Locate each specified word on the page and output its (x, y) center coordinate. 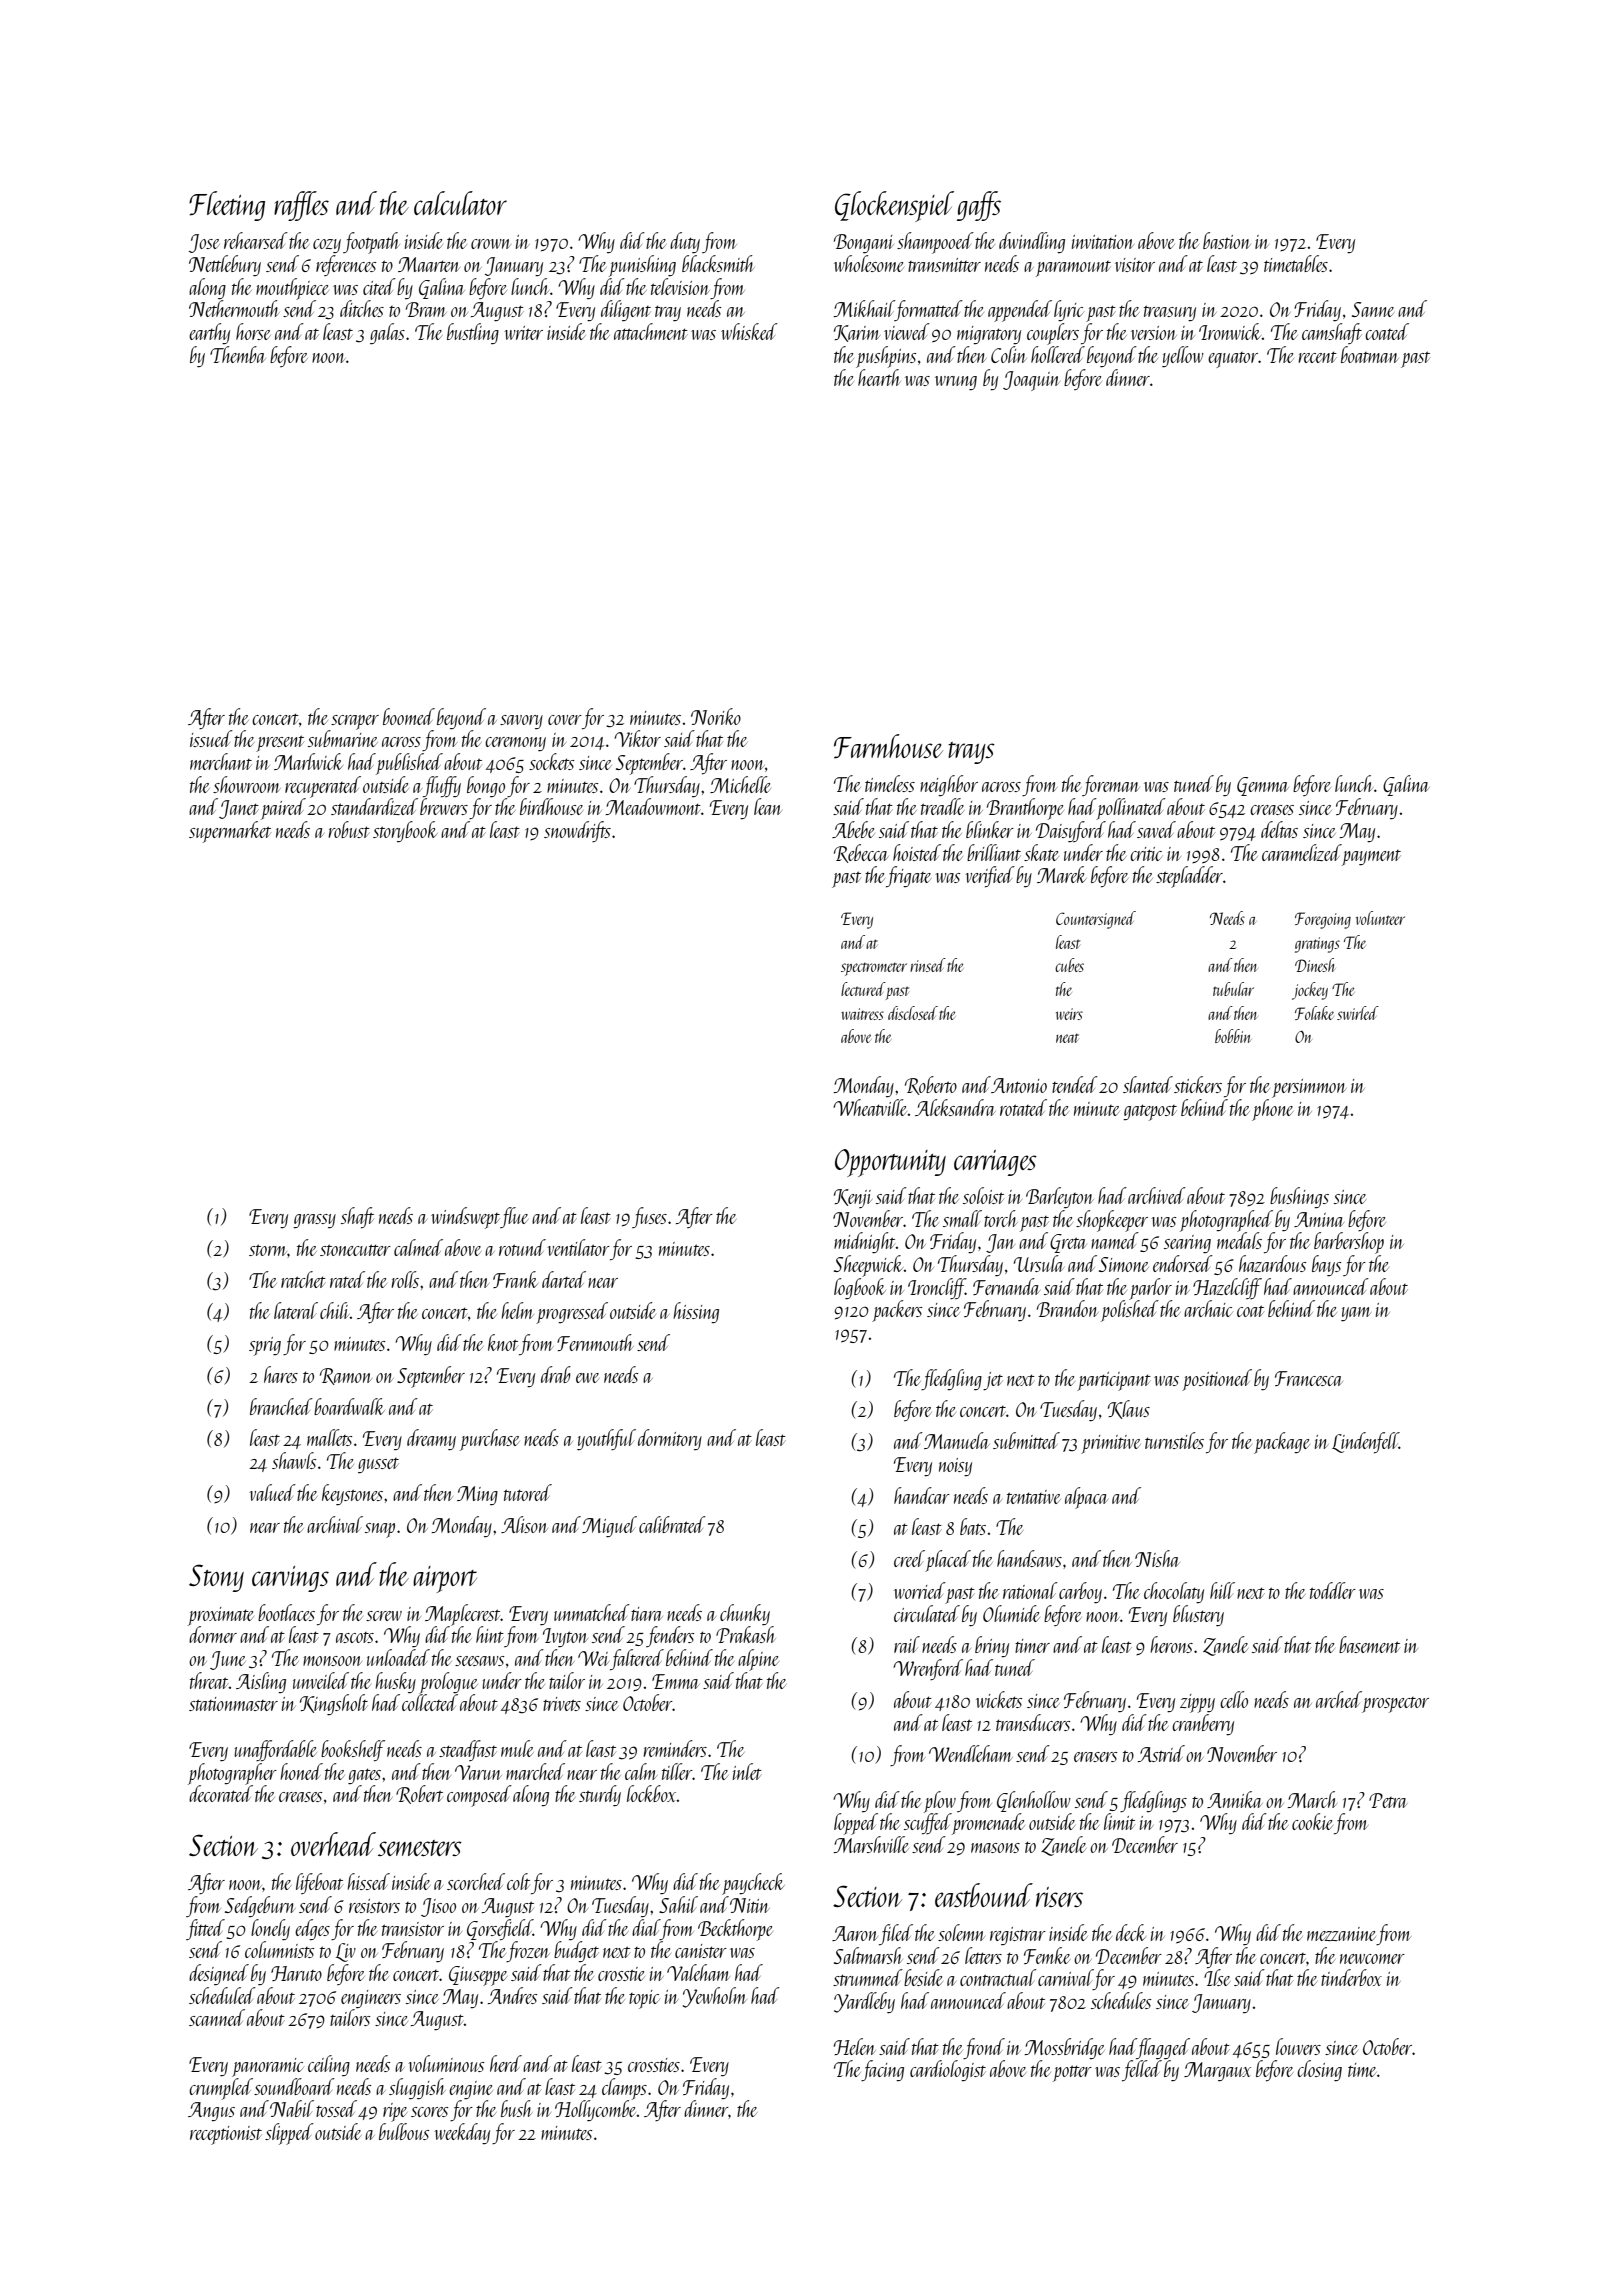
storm (268, 1250)
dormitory (670, 1439)
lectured (863, 989)
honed (301, 1771)
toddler (1333, 1590)
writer (523, 333)
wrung (956, 383)
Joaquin (1031, 381)
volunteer (1380, 918)
